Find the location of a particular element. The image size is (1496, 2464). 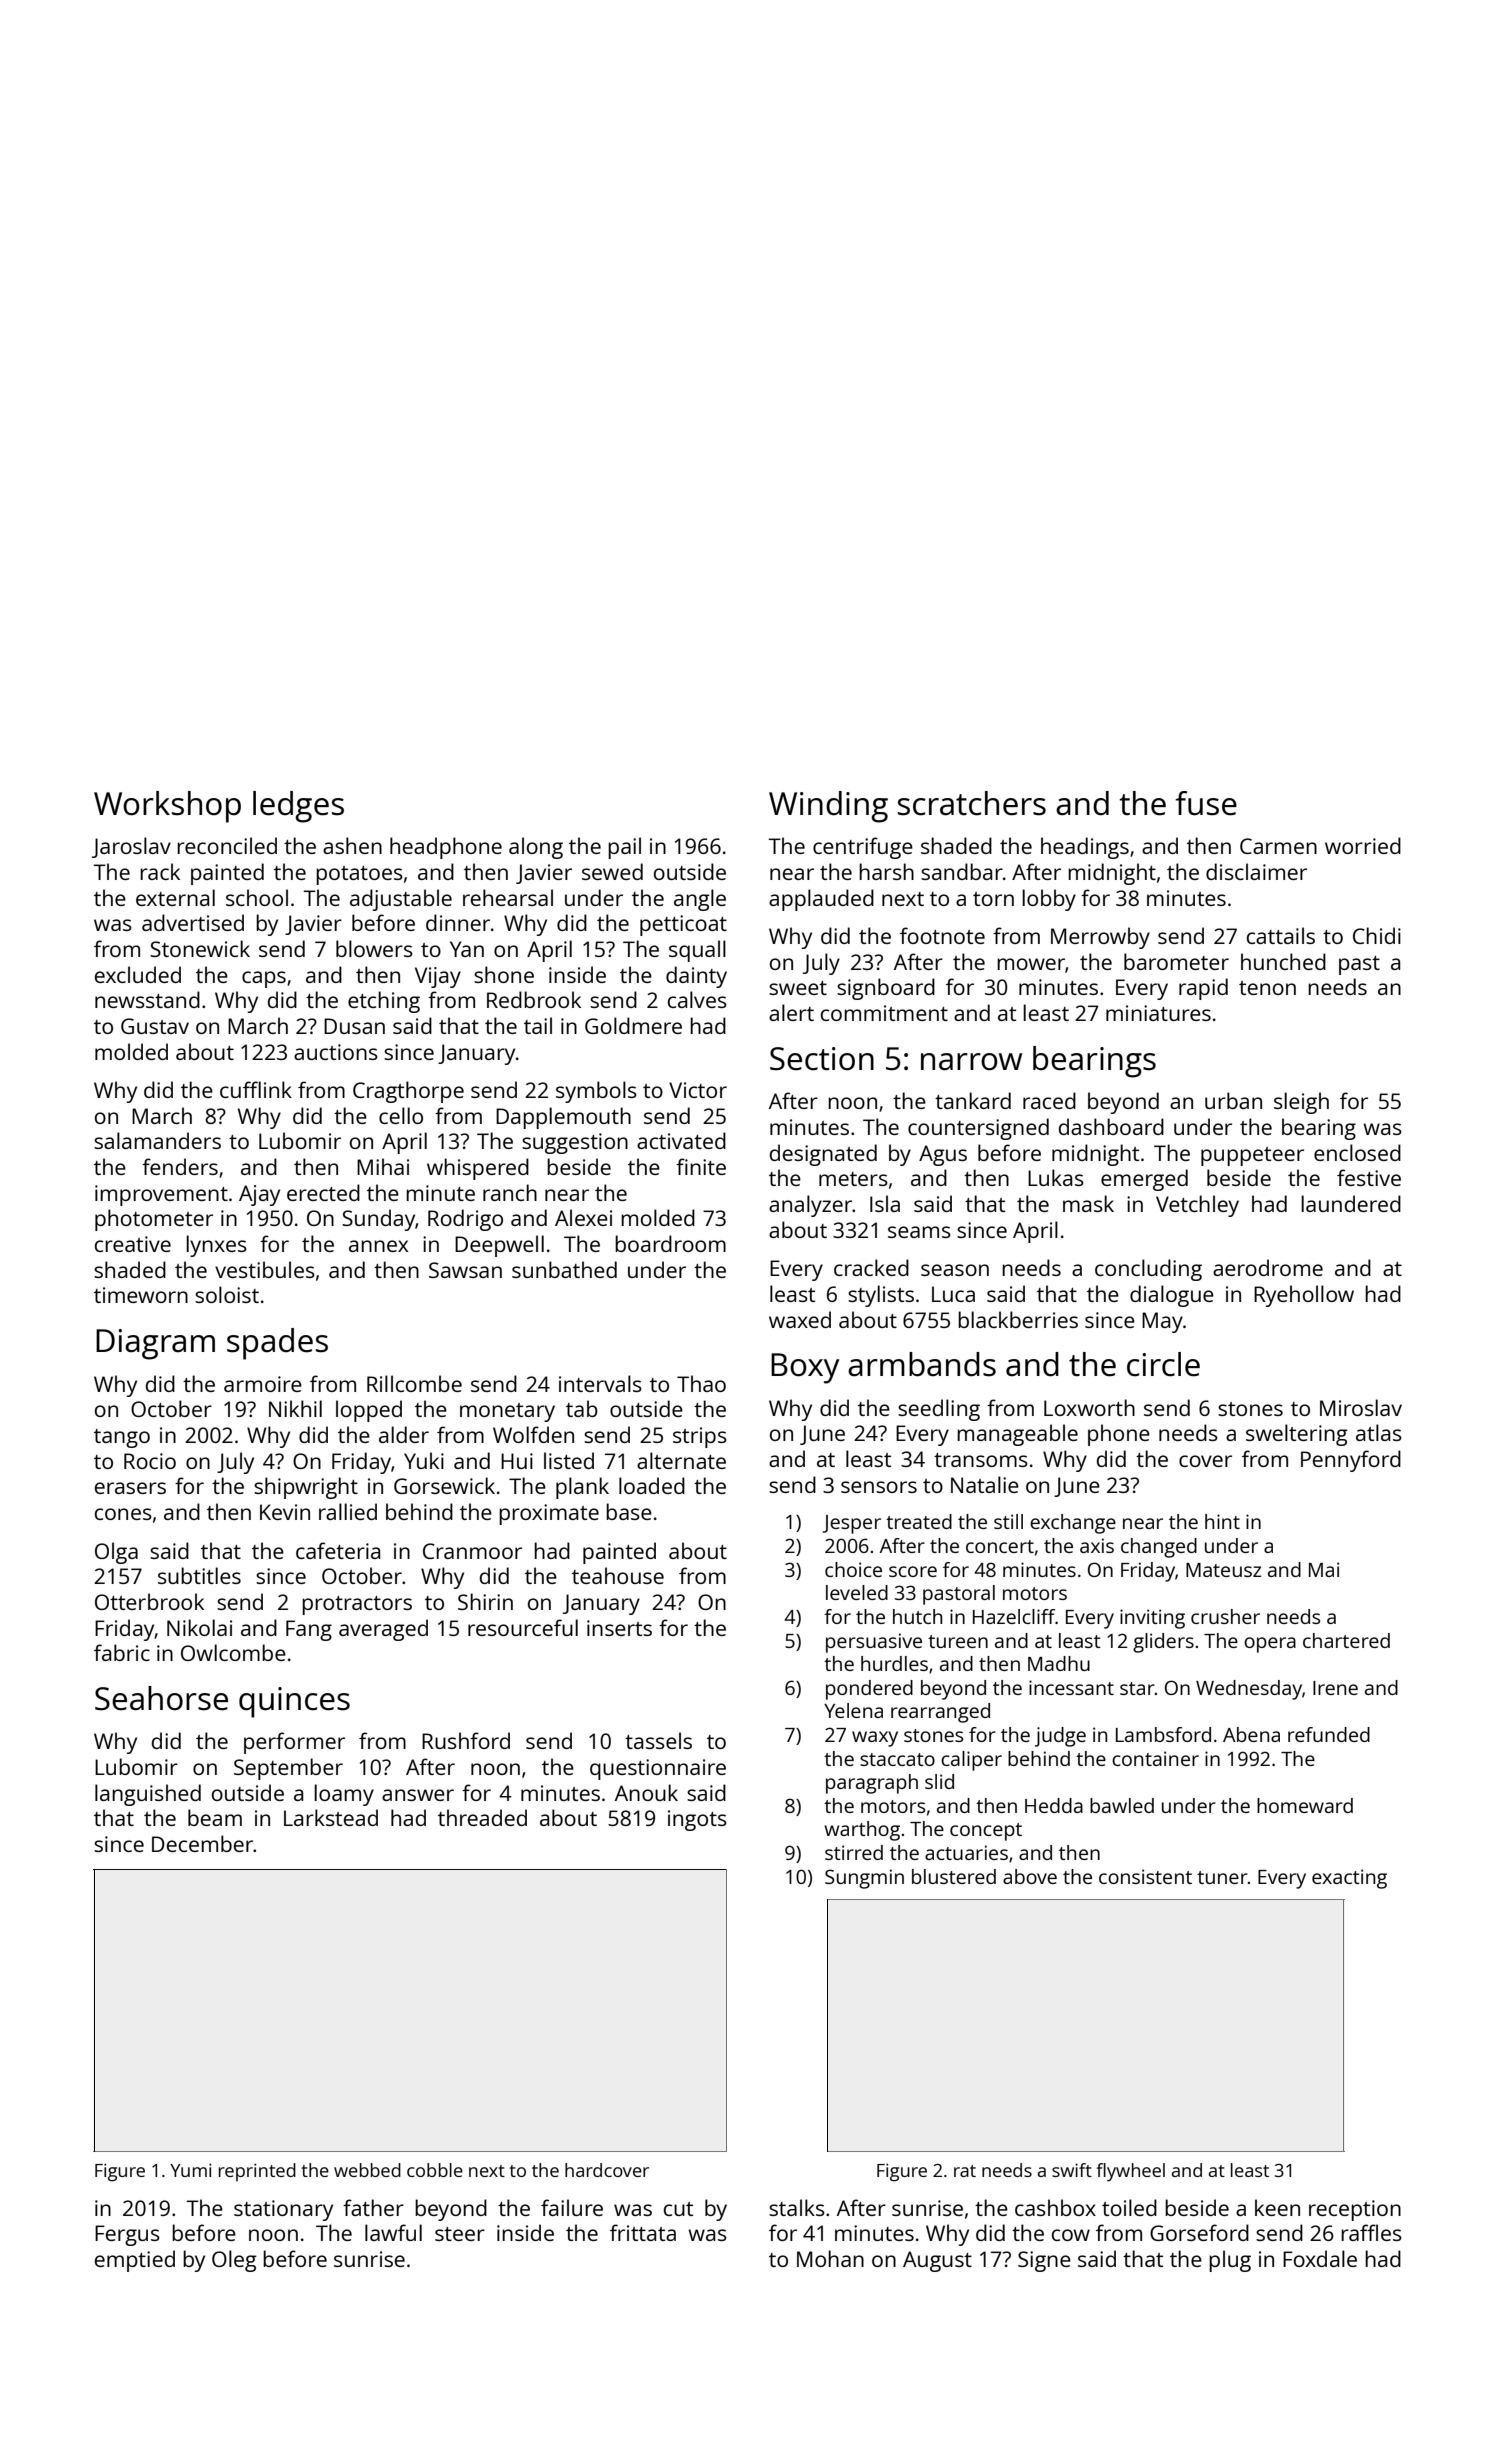

emptied is located at coordinates (135, 2261).
